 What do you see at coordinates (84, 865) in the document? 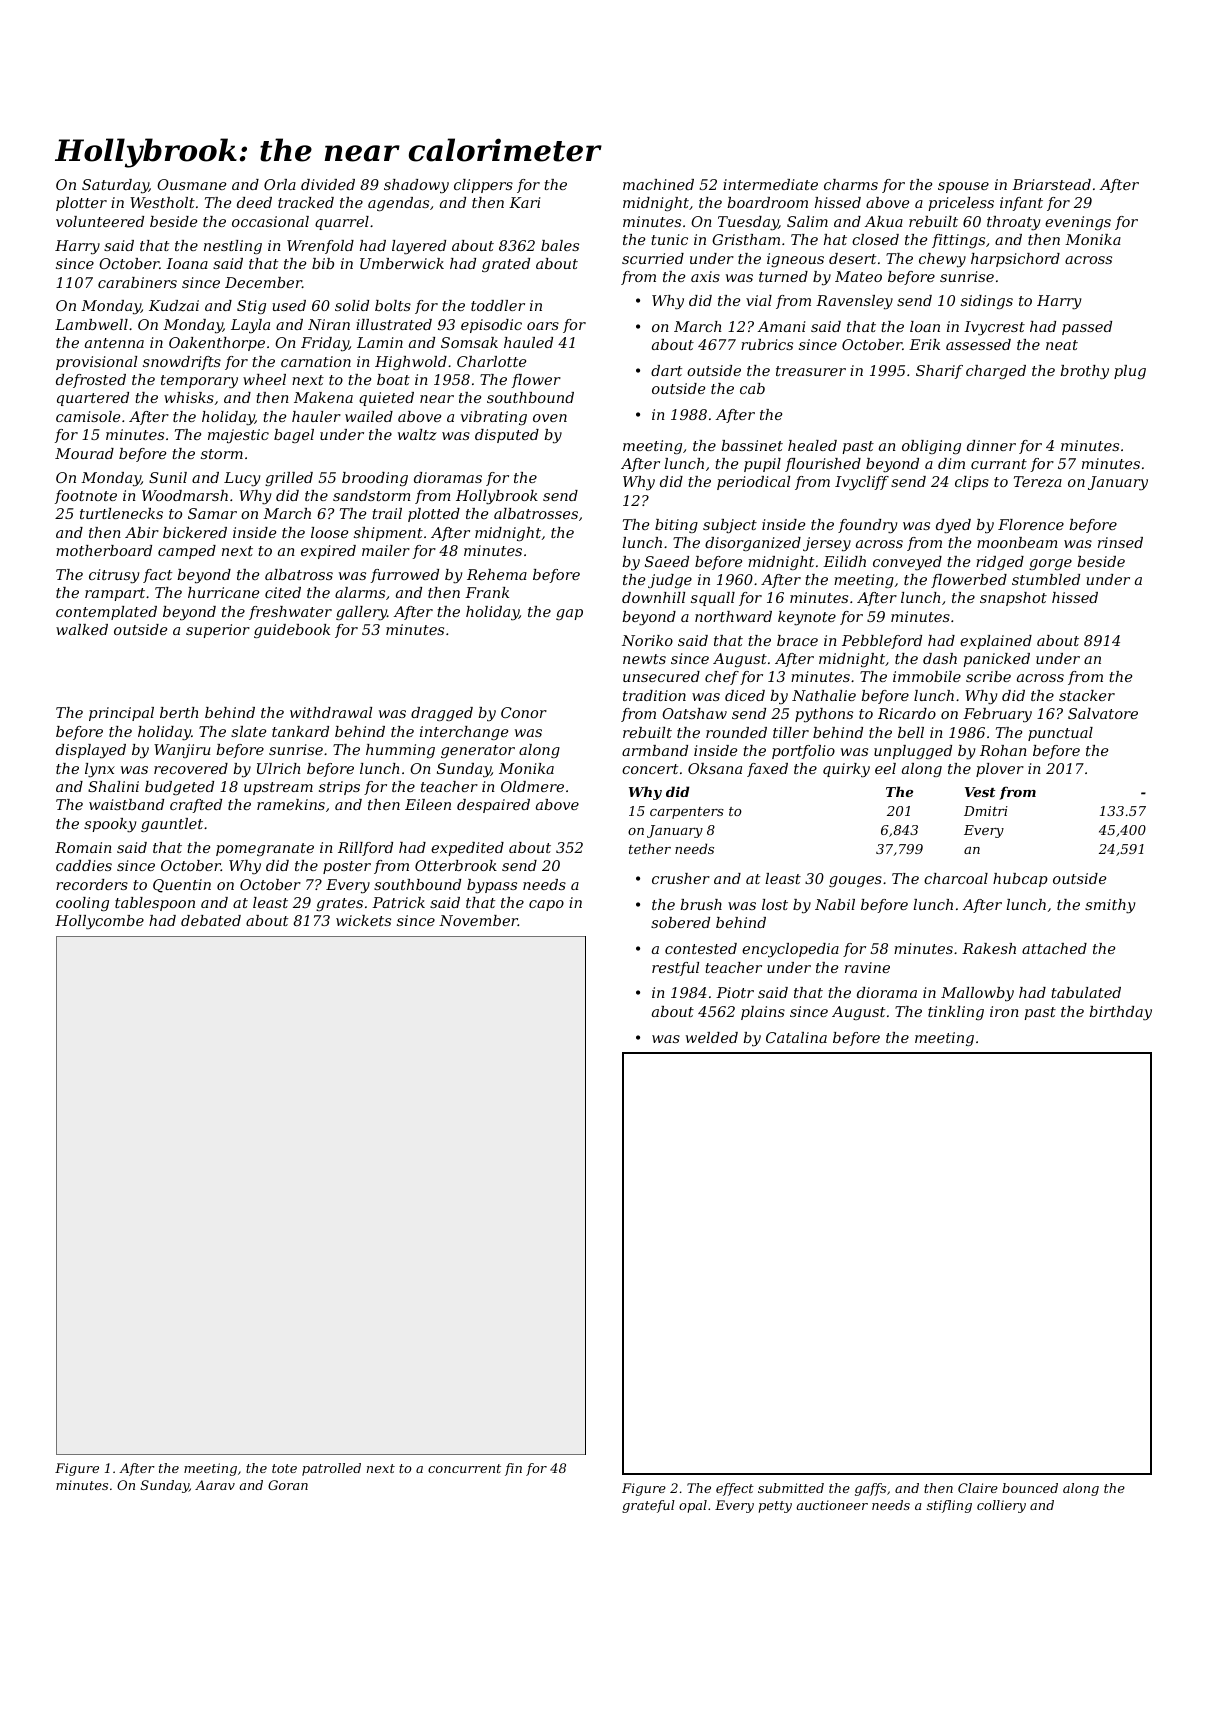
I see `caddies` at bounding box center [84, 865].
